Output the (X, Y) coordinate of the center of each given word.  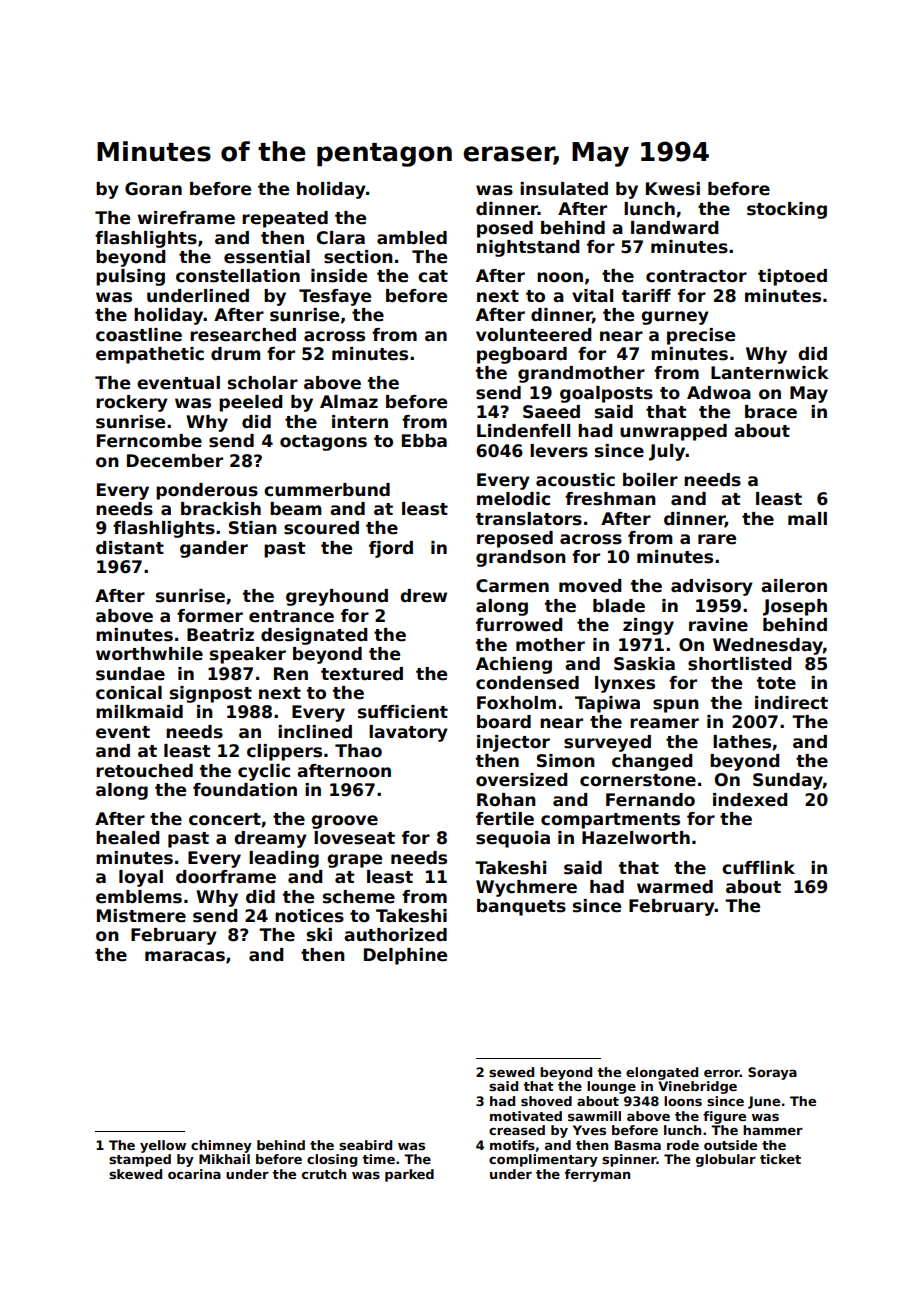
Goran (153, 189)
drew (423, 596)
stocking (787, 210)
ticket (780, 1159)
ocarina (194, 1174)
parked (409, 1175)
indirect (791, 703)
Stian (253, 528)
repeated (285, 219)
